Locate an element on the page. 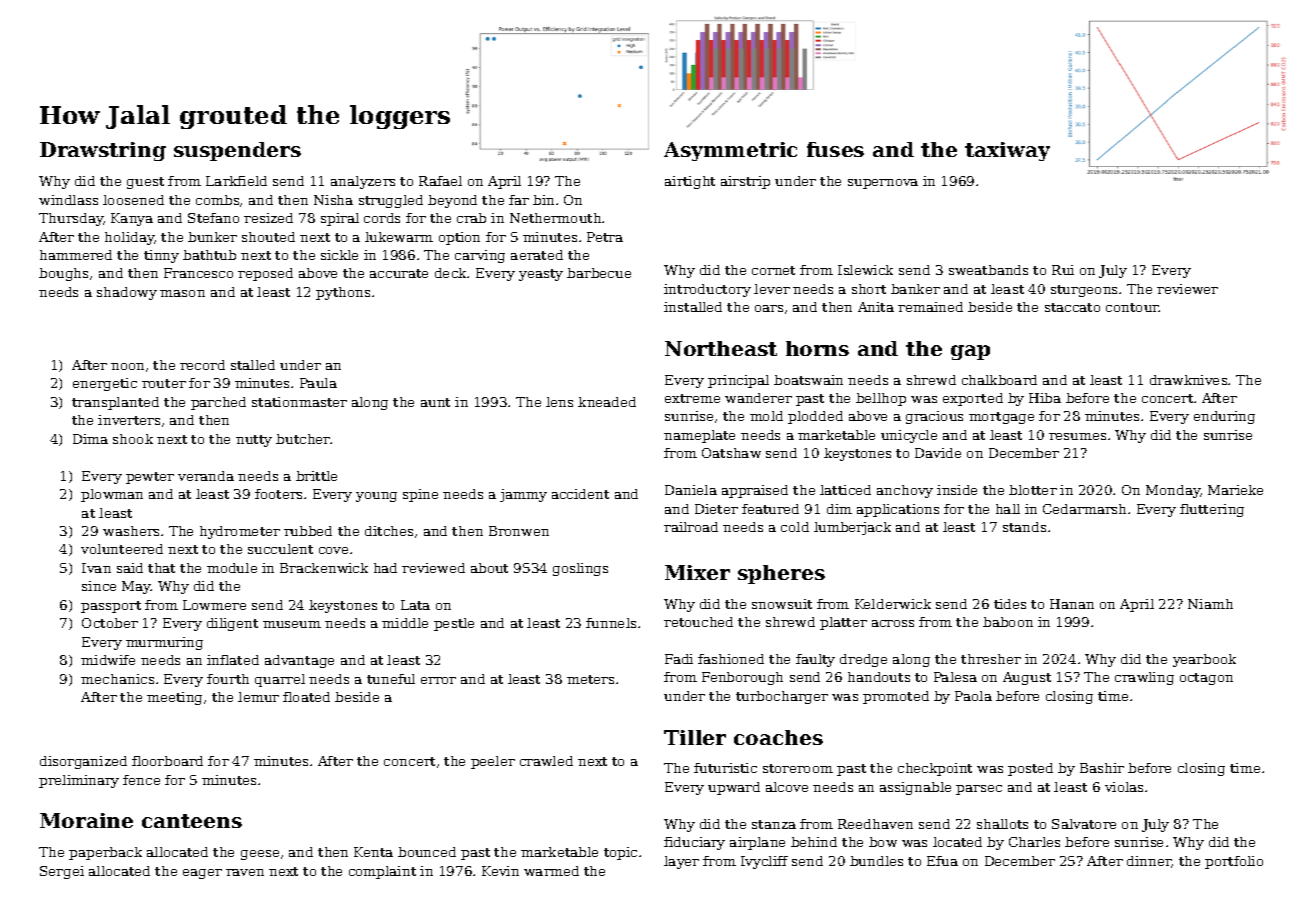 This page has width=1308, height=924. remained is located at coordinates (930, 307).
